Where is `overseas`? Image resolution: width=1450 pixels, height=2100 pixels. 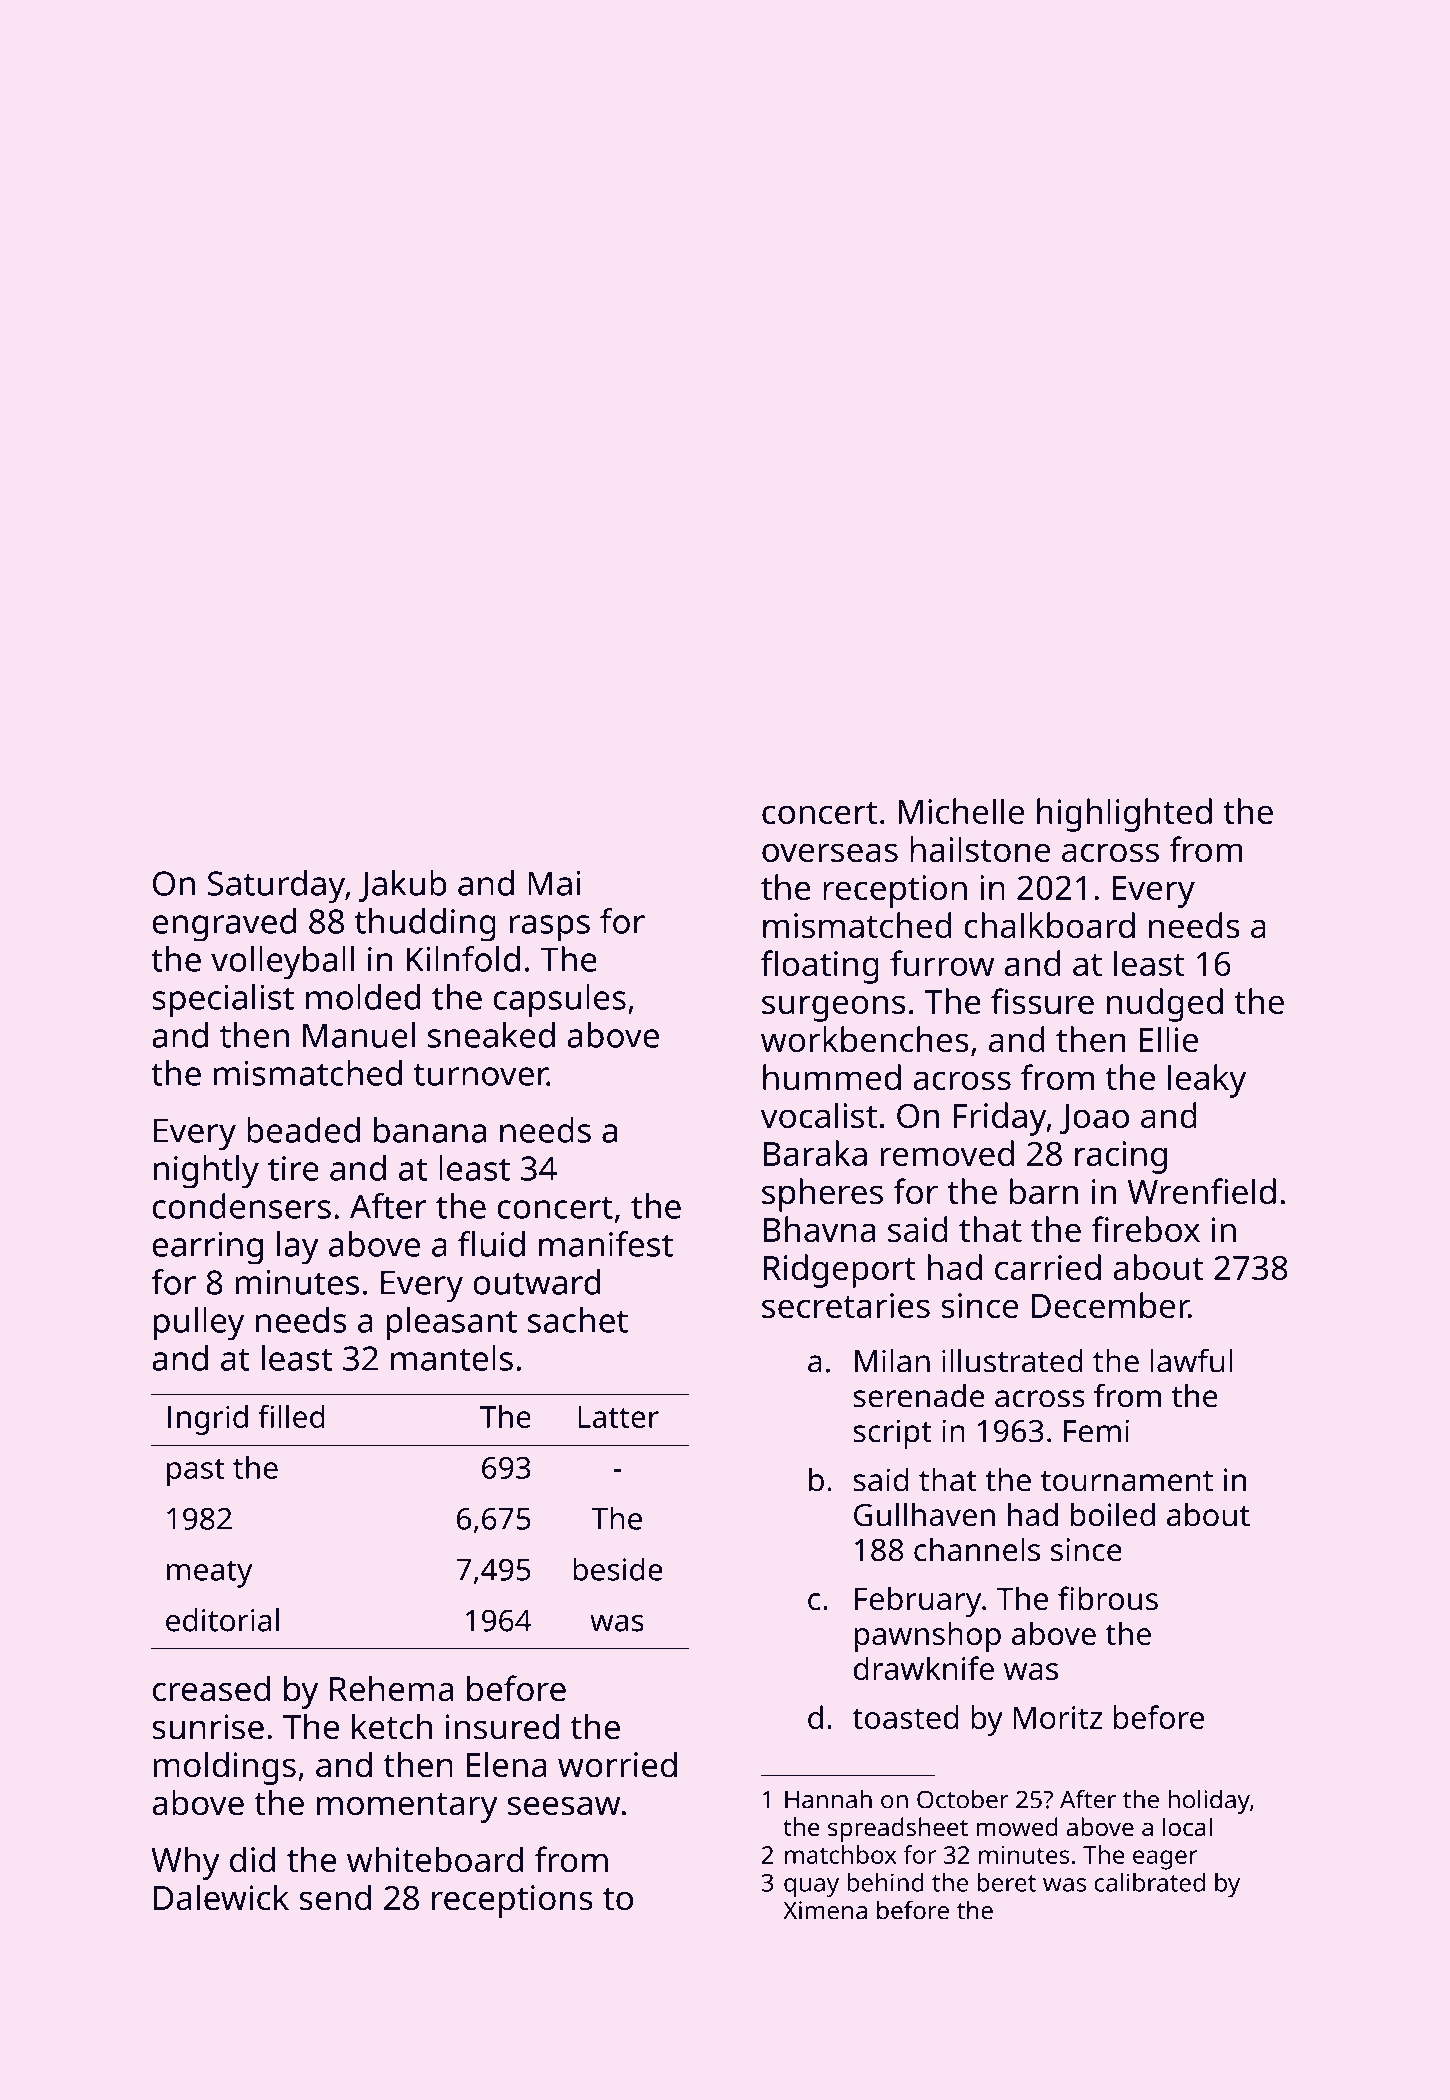 overseas is located at coordinates (830, 852).
